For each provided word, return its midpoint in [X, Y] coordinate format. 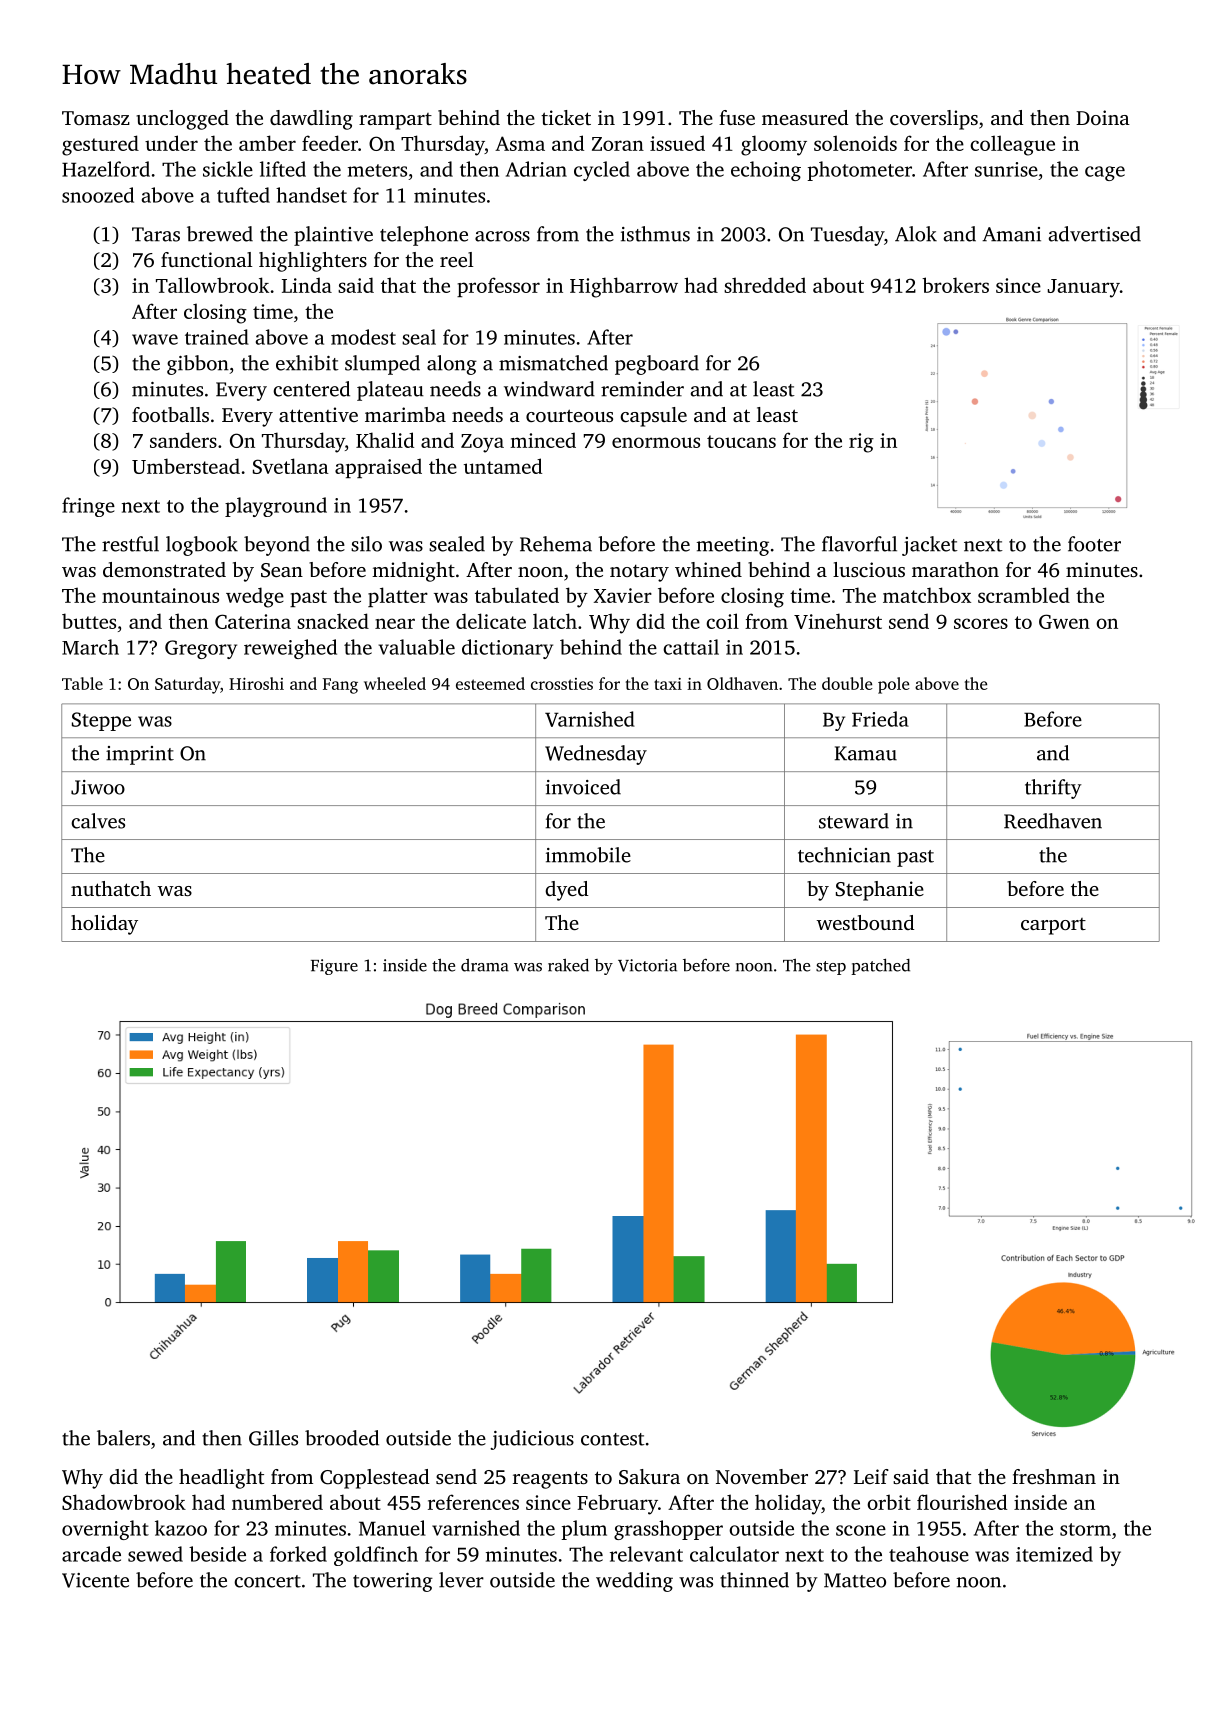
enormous [656, 442]
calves [98, 821]
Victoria [647, 965]
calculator [734, 1554]
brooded [342, 1438]
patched [880, 966]
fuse [737, 117]
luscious [869, 569]
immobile [588, 855]
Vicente [95, 1580]
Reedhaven [1053, 821]
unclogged [183, 120]
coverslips [934, 120]
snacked [333, 621]
